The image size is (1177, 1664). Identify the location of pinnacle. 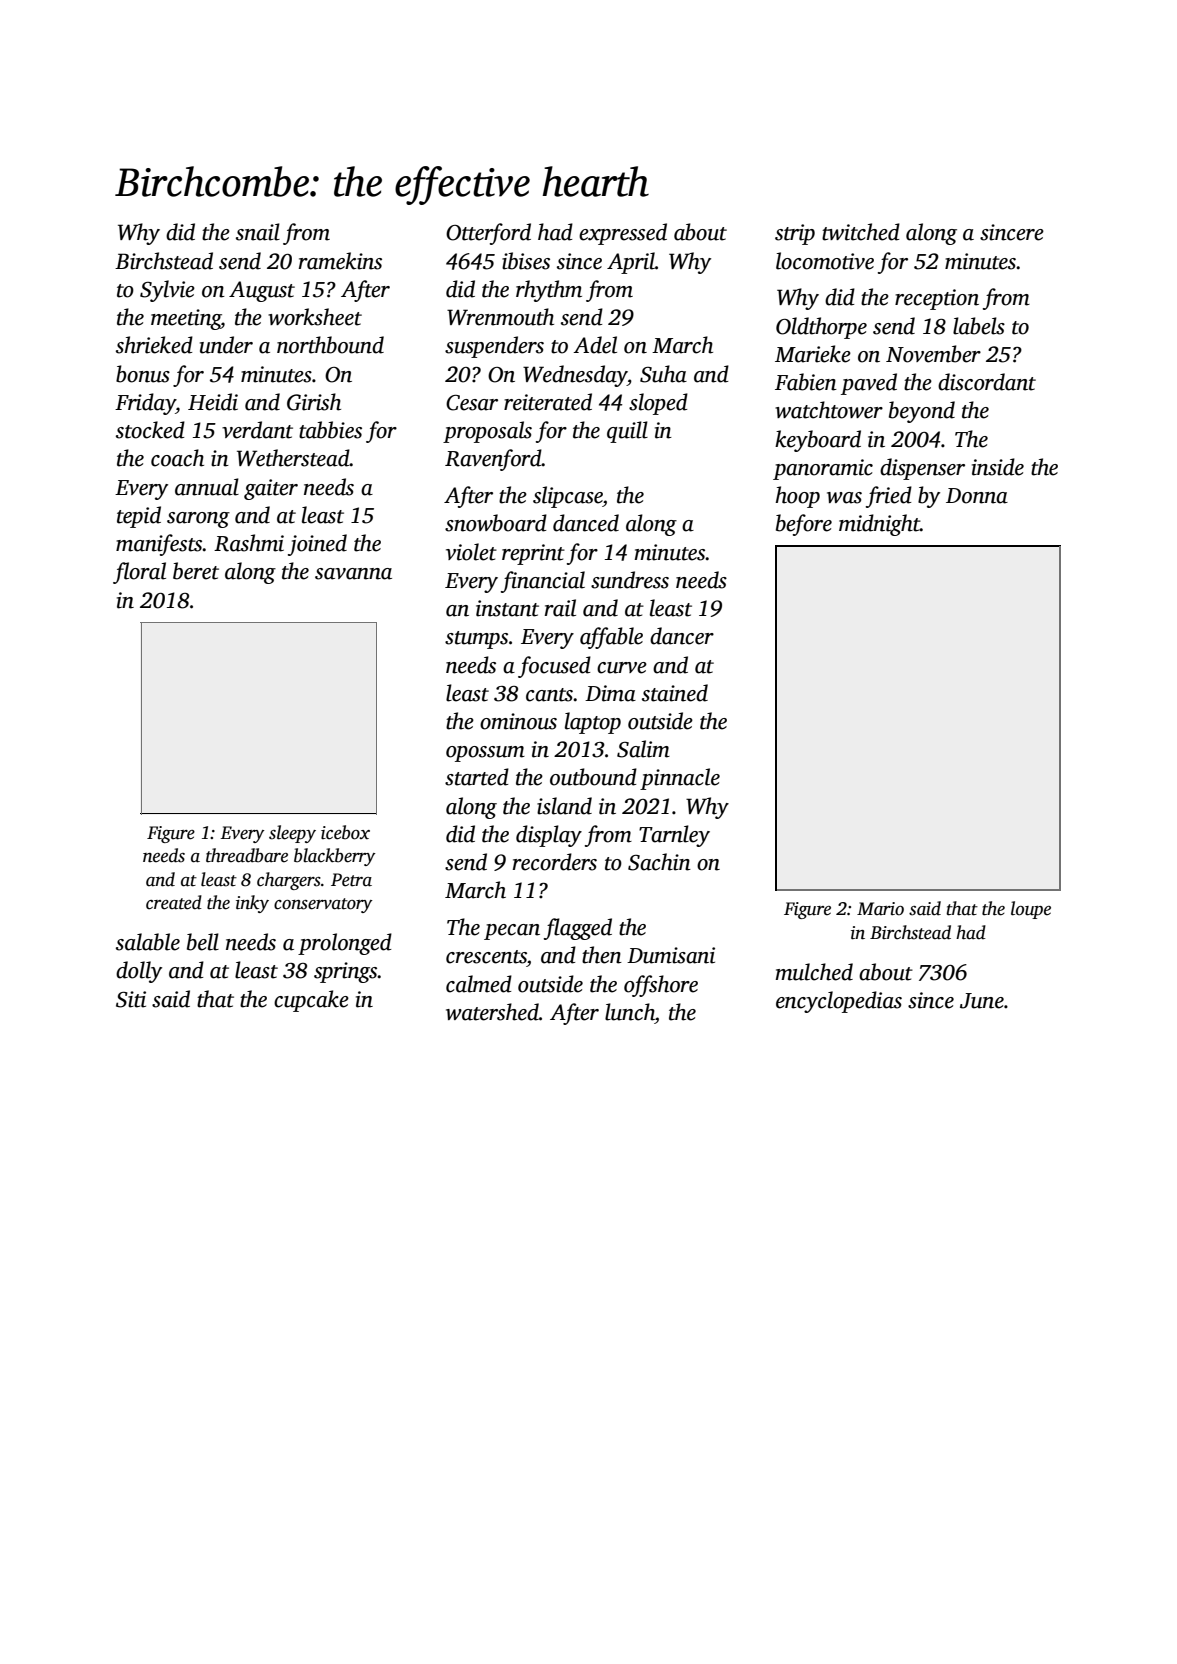
(680, 779).
